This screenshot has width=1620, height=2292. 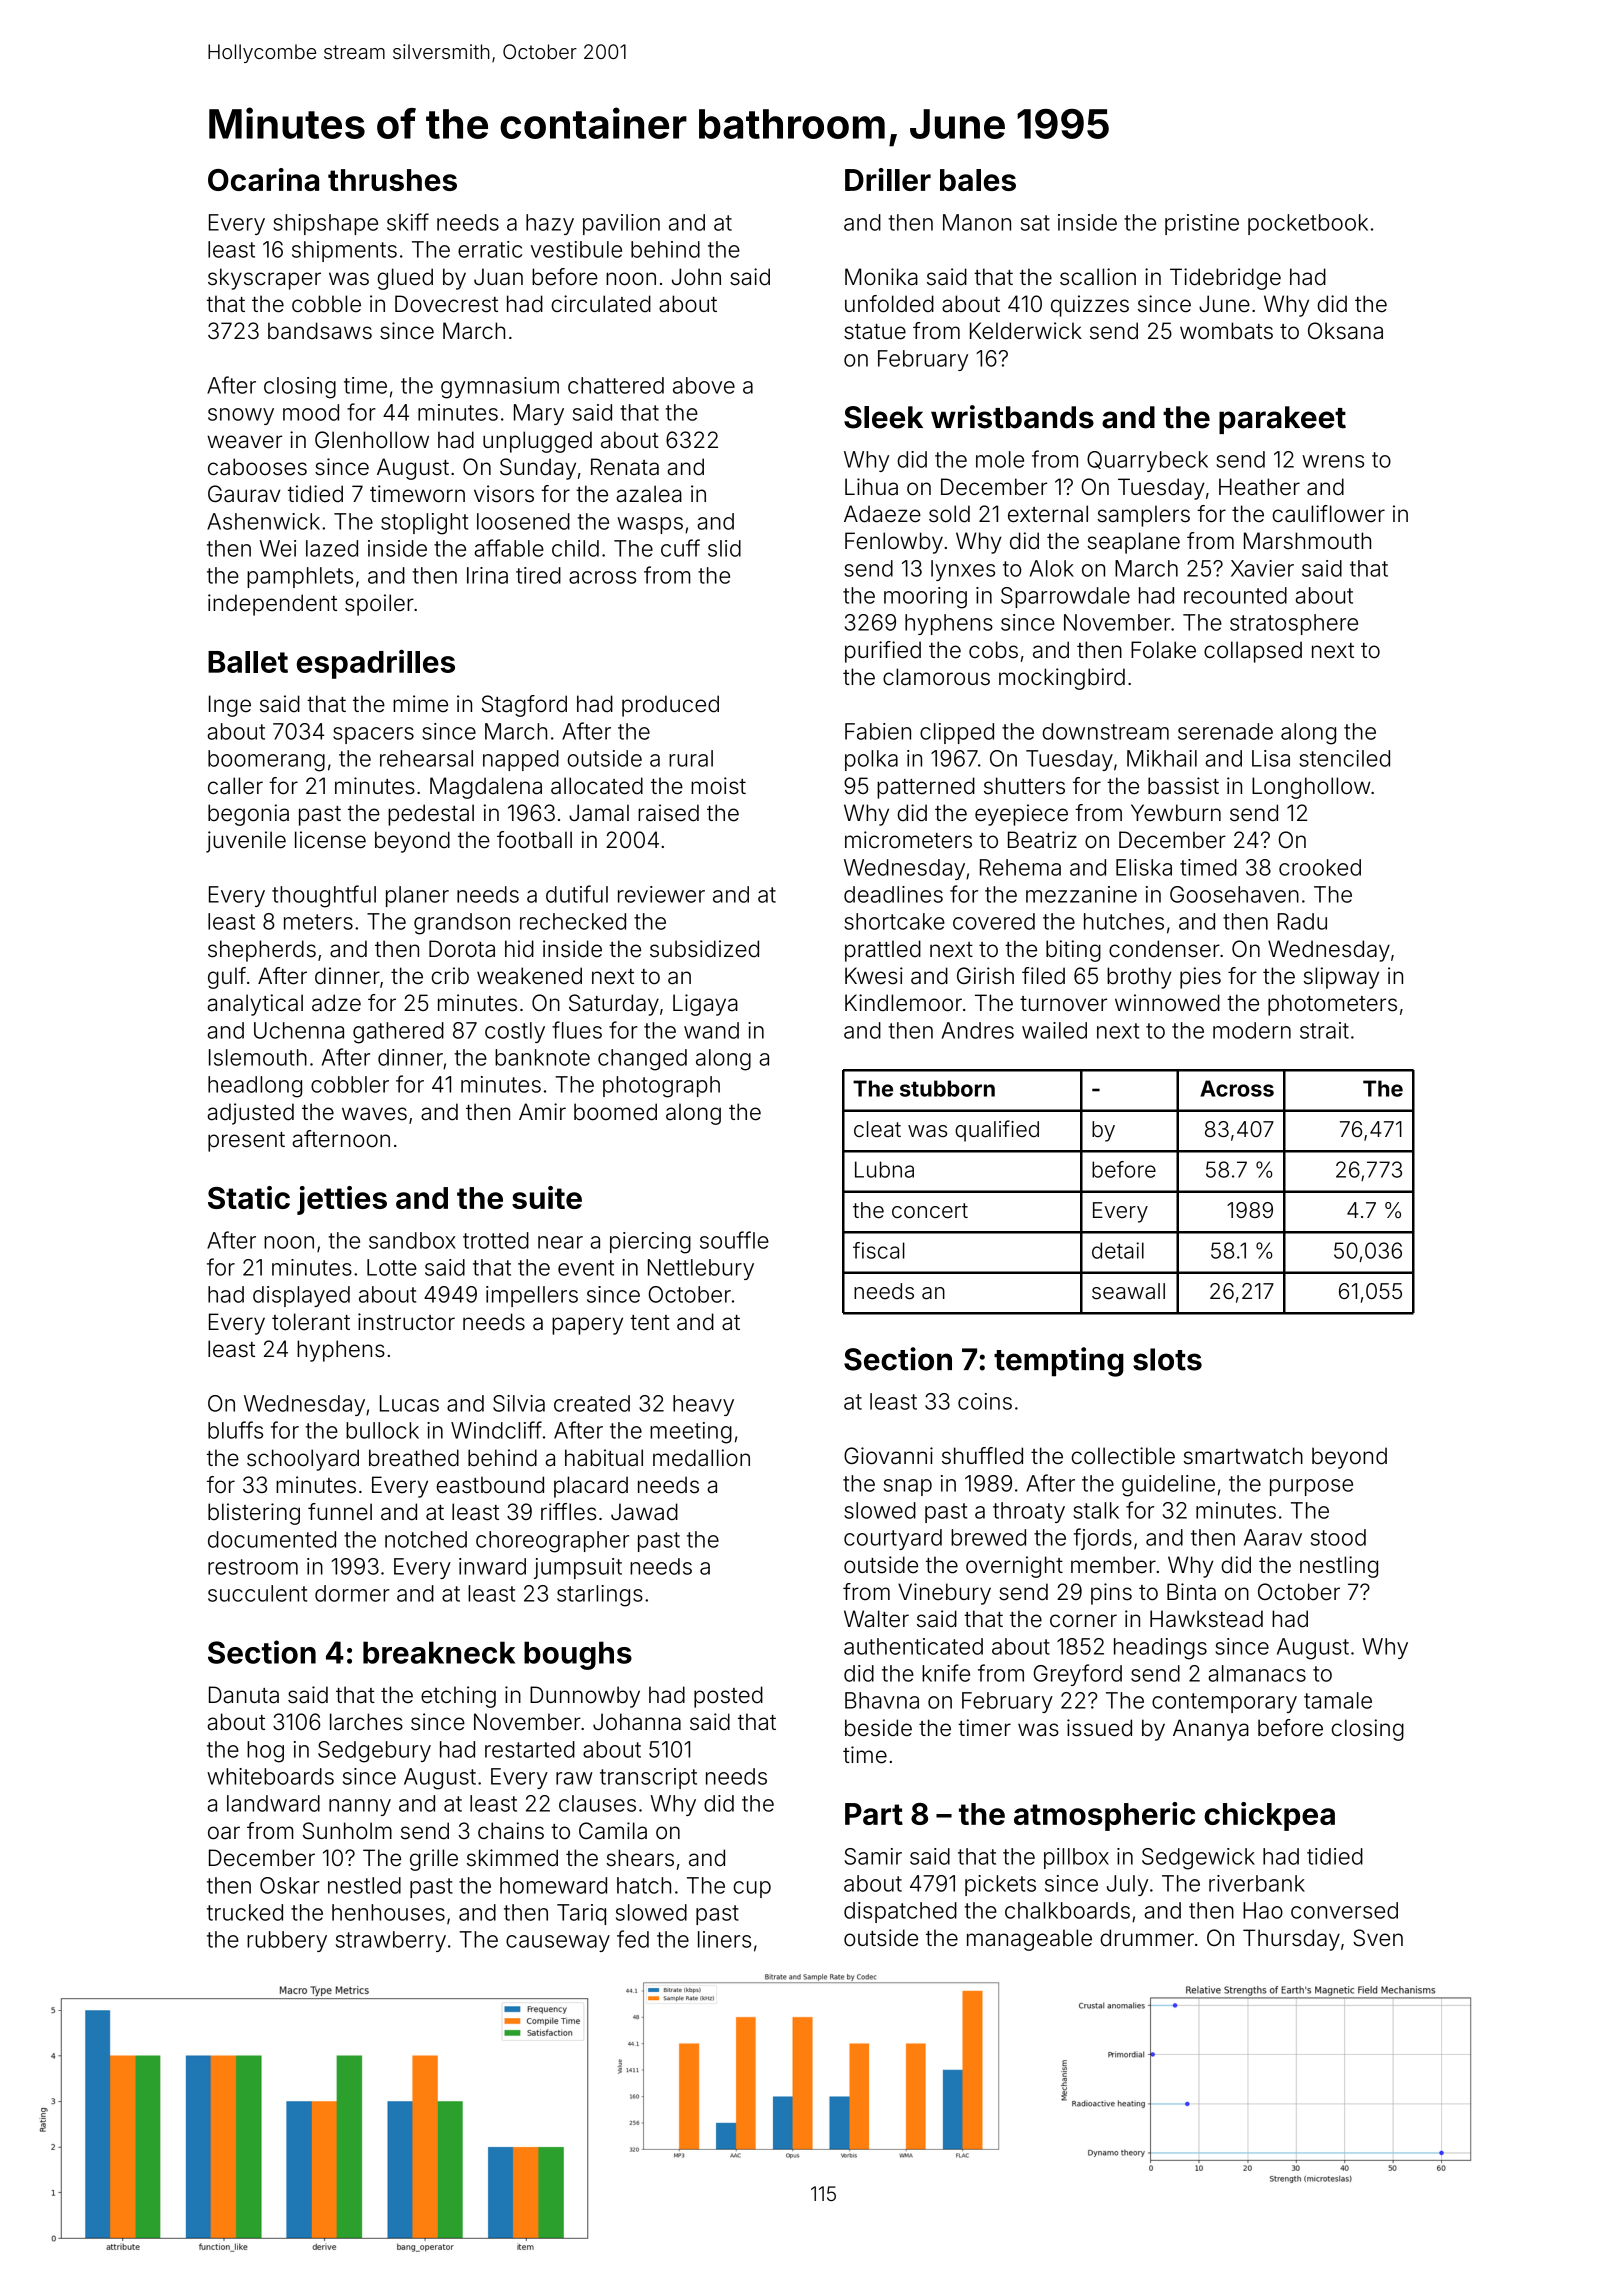 What do you see at coordinates (1345, 331) in the screenshot?
I see `Oksana` at bounding box center [1345, 331].
